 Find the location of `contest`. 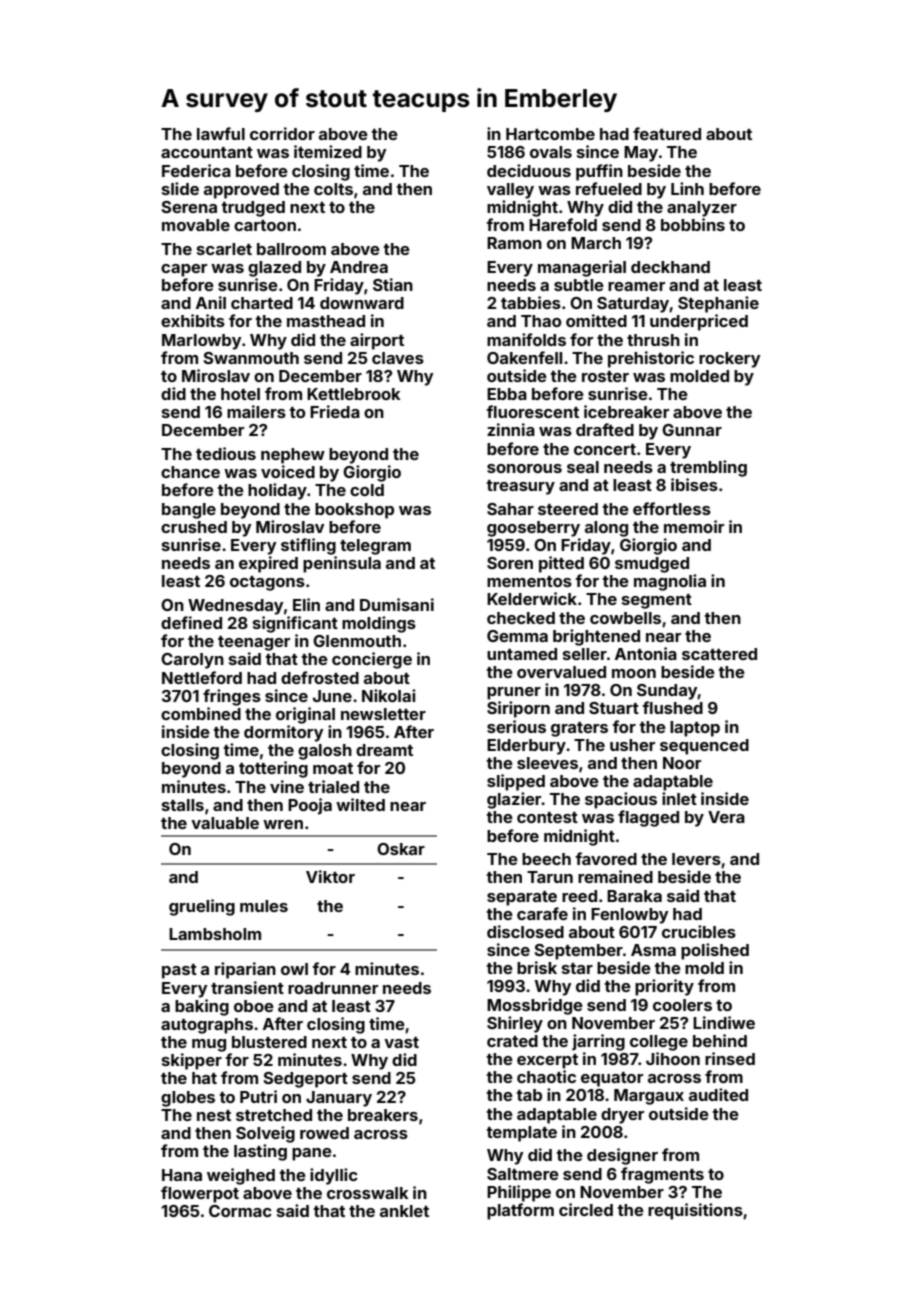

contest is located at coordinates (547, 817).
